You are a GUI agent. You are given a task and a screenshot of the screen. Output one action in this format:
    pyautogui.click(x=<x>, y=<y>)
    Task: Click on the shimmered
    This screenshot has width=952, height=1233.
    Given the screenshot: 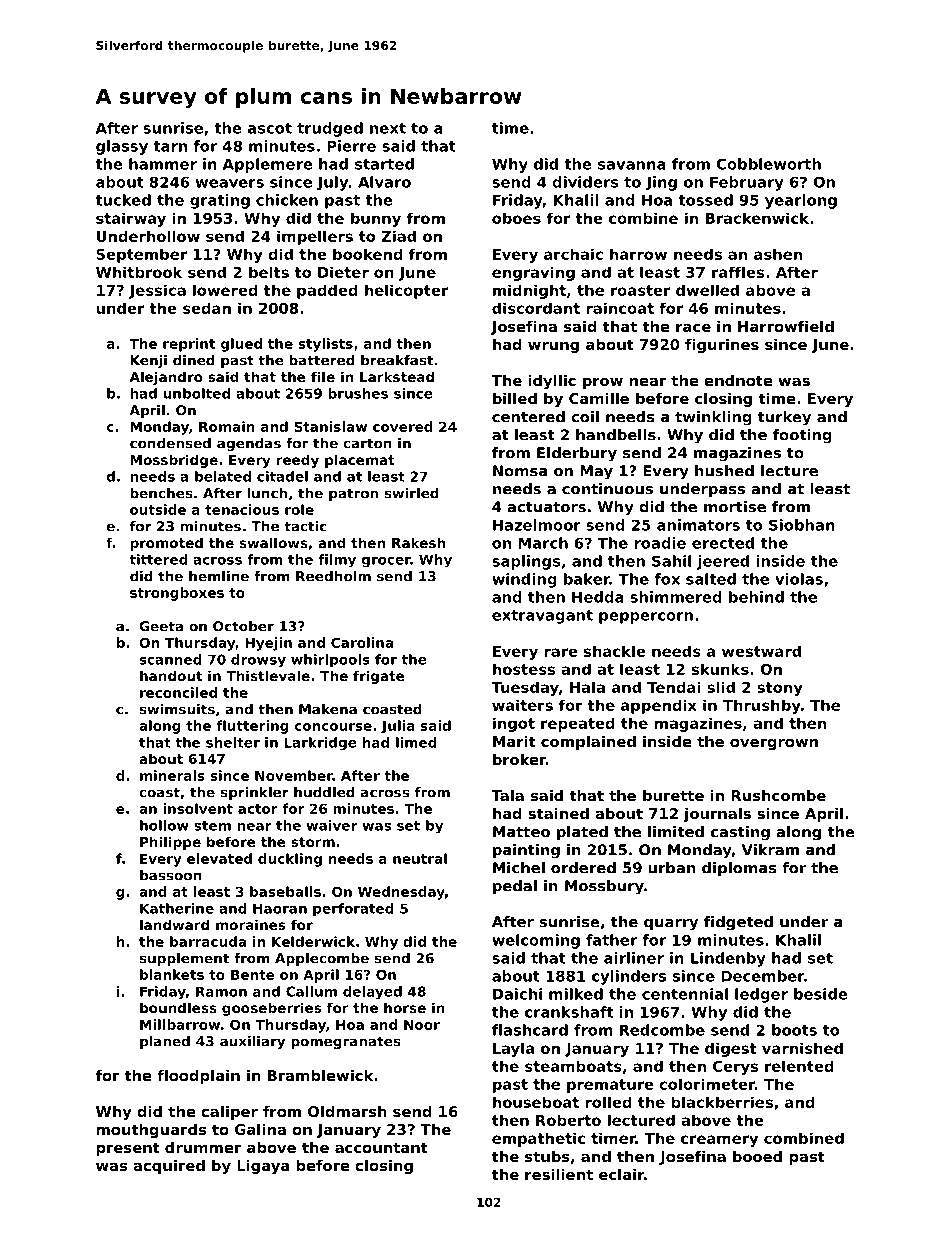 What is the action you would take?
    pyautogui.click(x=676, y=597)
